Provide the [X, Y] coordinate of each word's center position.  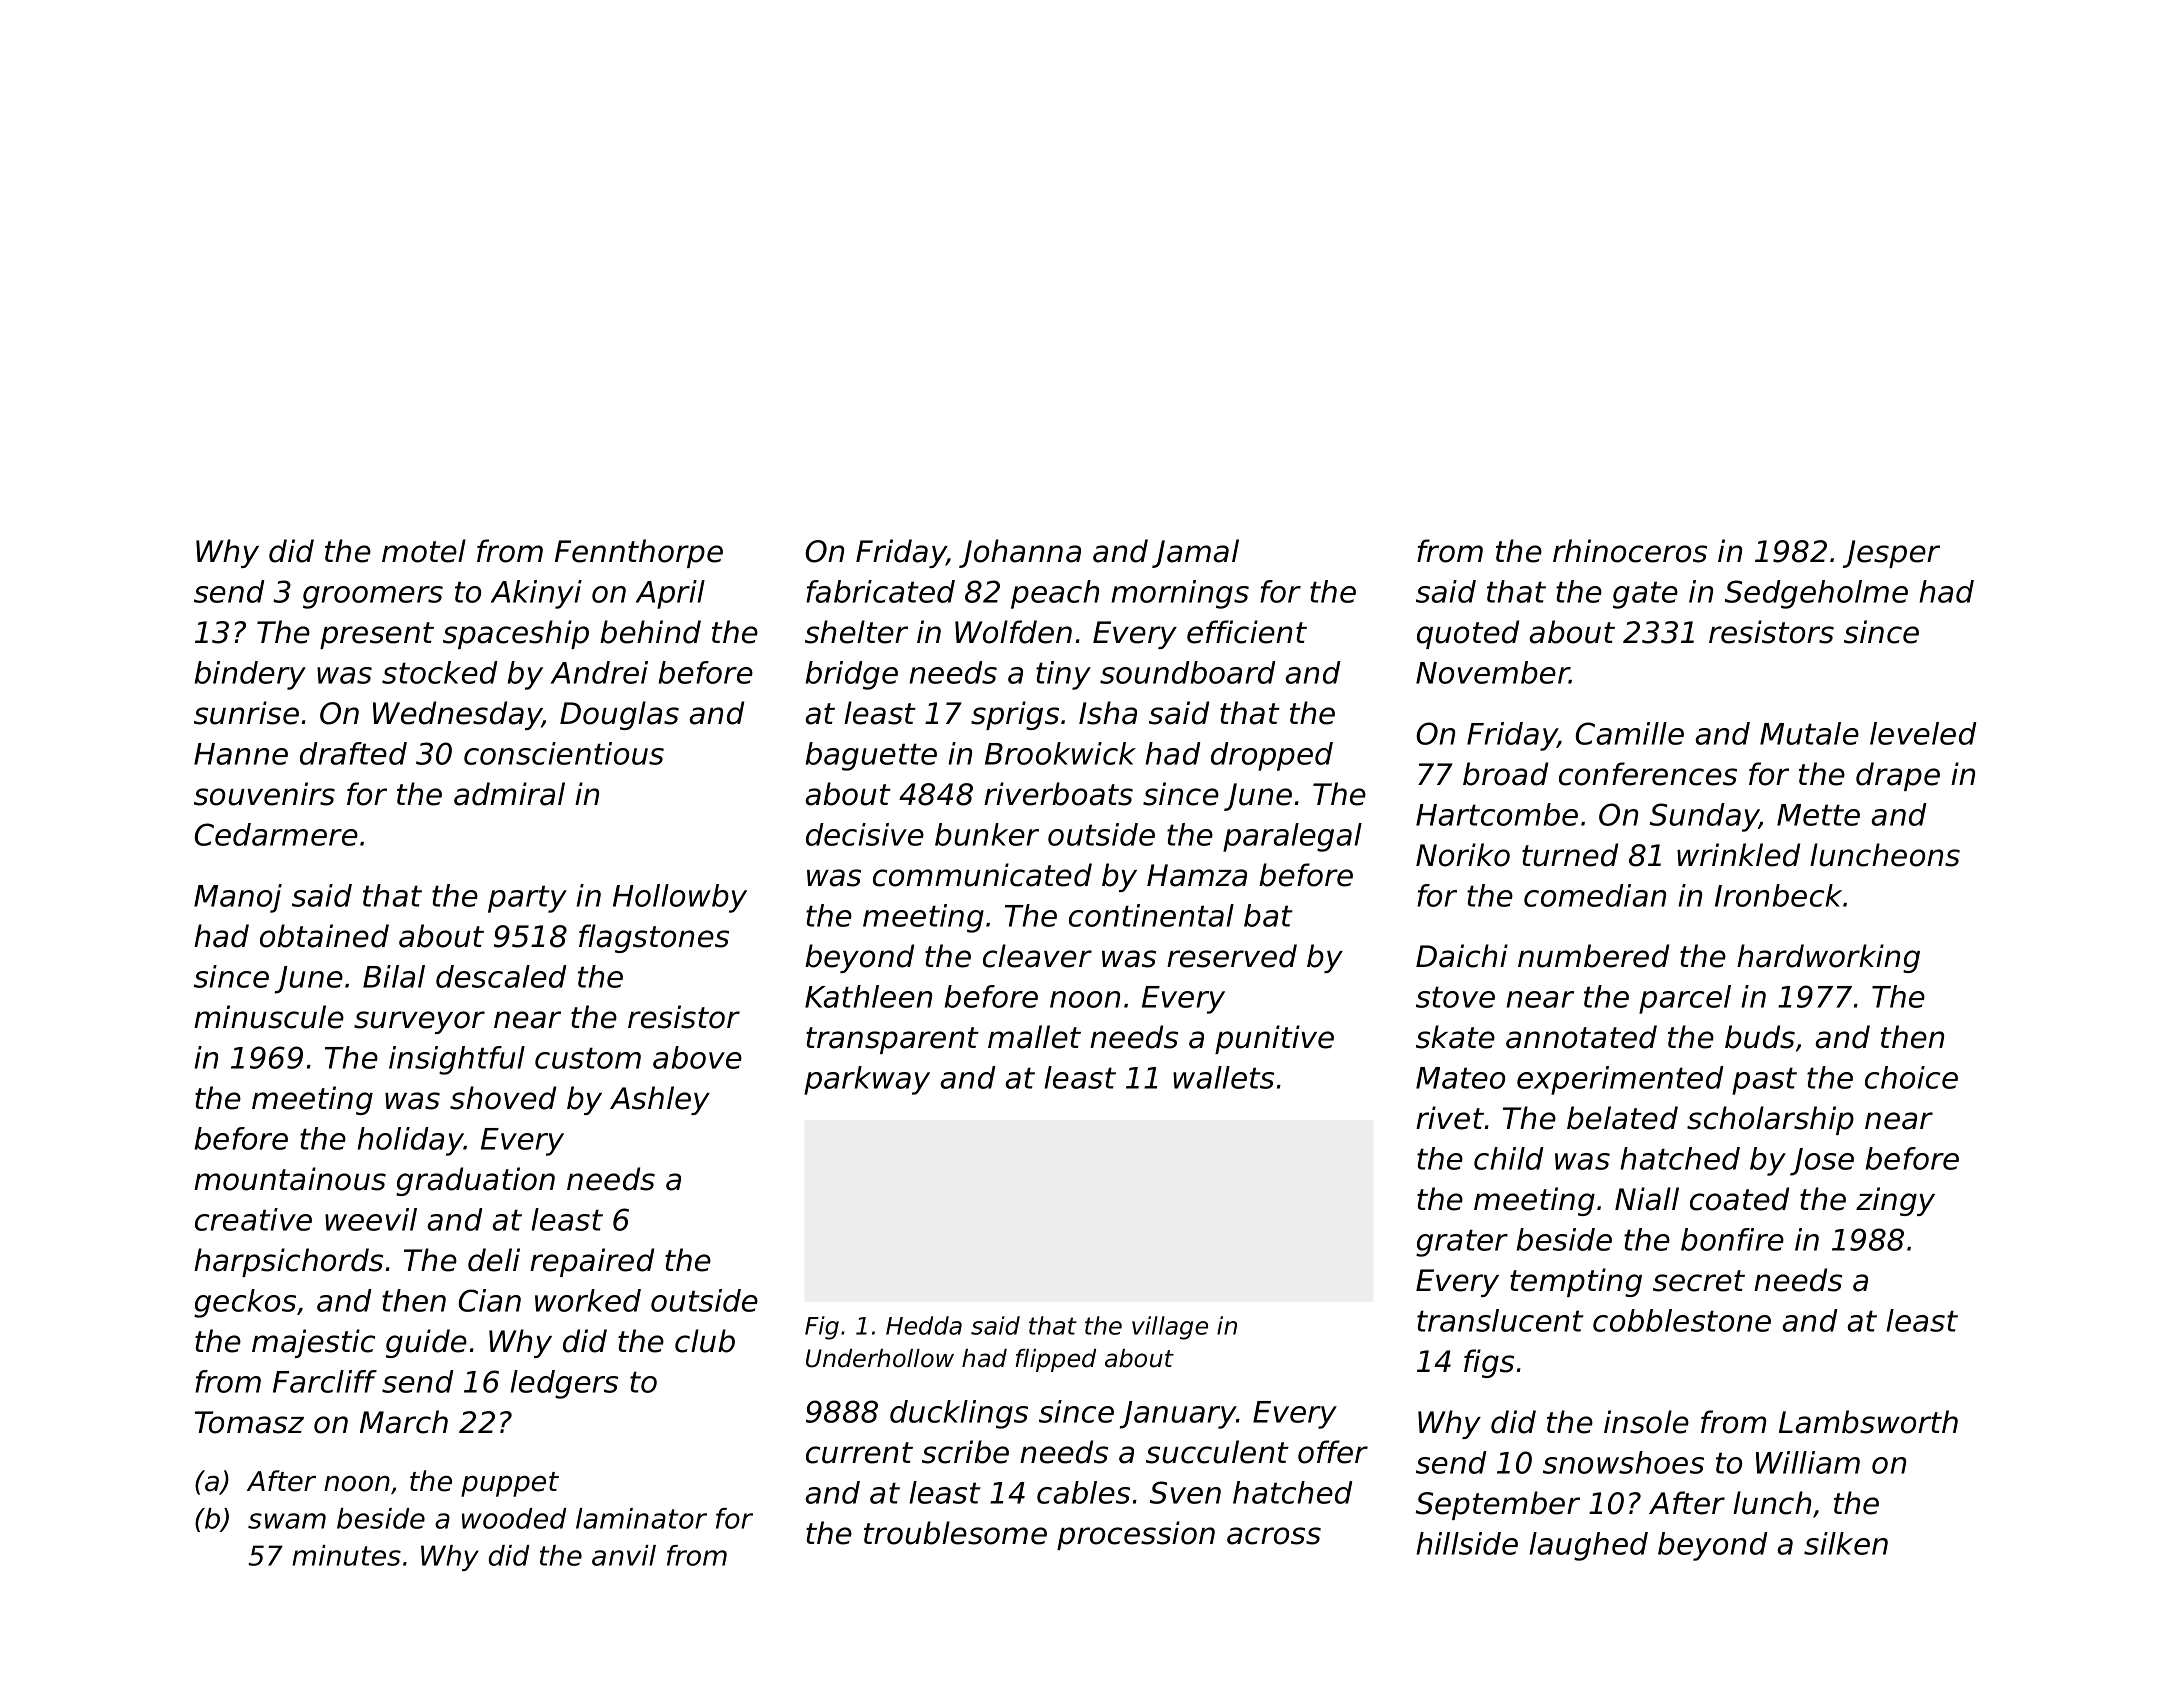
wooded [514, 1518]
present [377, 635]
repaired [592, 1262]
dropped [1272, 756]
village [1170, 1328]
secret [1699, 1281]
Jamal [1195, 553]
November [1492, 672]
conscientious [564, 753]
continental [1151, 915]
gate [1645, 595]
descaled [501, 976]
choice [1911, 1077]
